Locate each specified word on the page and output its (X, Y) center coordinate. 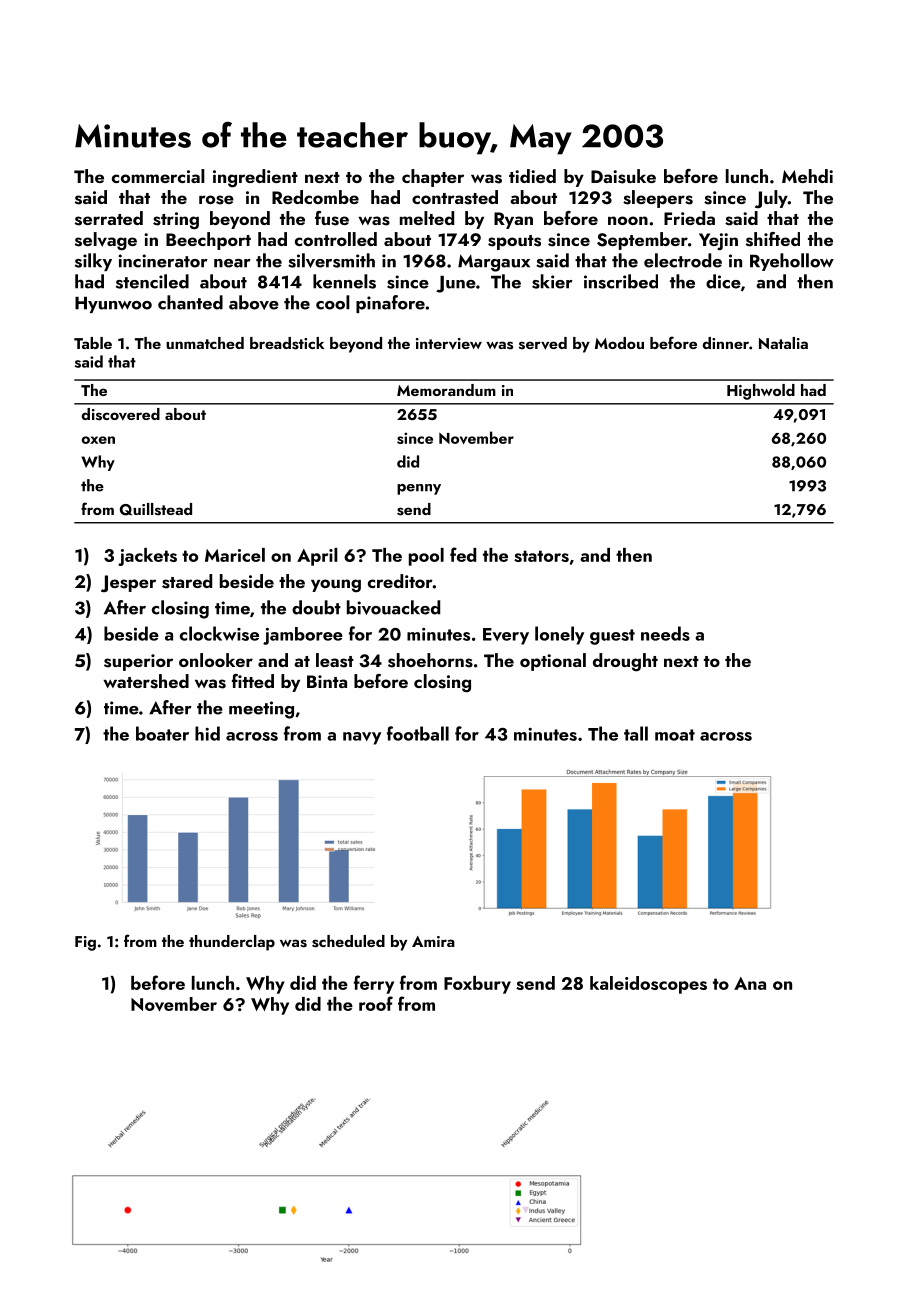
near (232, 263)
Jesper (128, 583)
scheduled (348, 941)
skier (552, 281)
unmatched (205, 343)
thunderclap (232, 943)
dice (723, 281)
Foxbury (477, 985)
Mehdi (807, 176)
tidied (532, 176)
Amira (433, 941)
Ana (750, 983)
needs (665, 633)
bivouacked (393, 607)
